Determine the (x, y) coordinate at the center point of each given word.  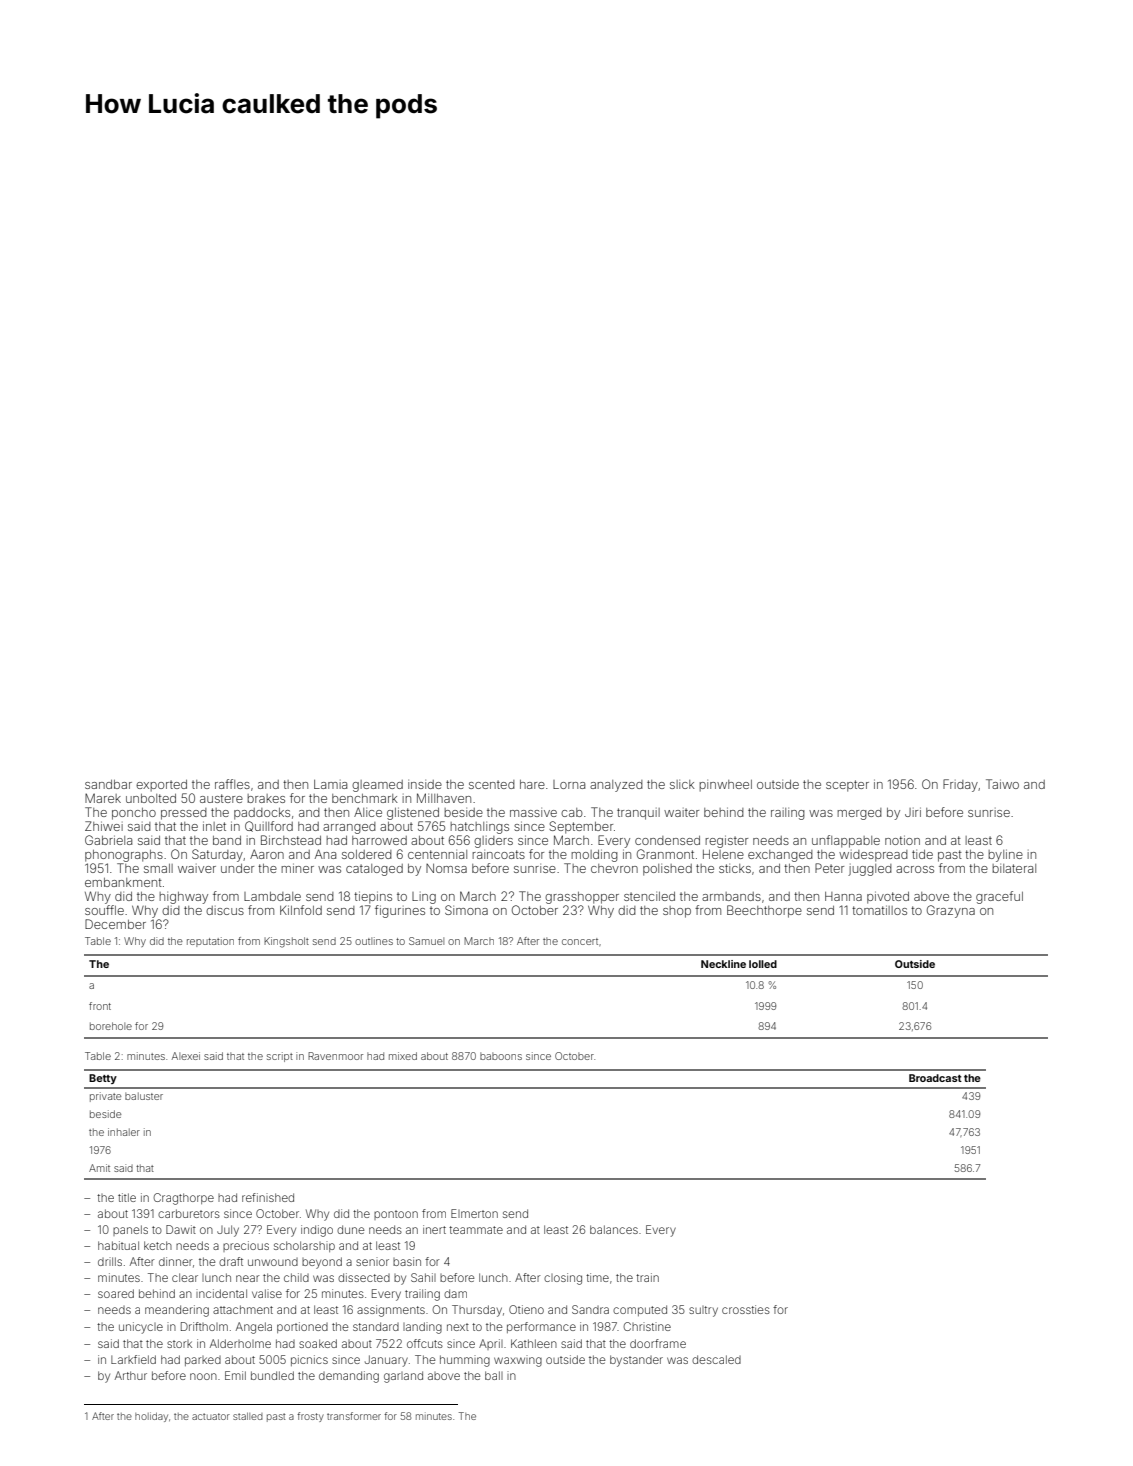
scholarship (304, 1246)
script (280, 1057)
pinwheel (725, 785)
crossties (746, 1309)
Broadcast (935, 1078)
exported (161, 785)
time (597, 1277)
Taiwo (1002, 784)
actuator (211, 1416)
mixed (403, 1056)
